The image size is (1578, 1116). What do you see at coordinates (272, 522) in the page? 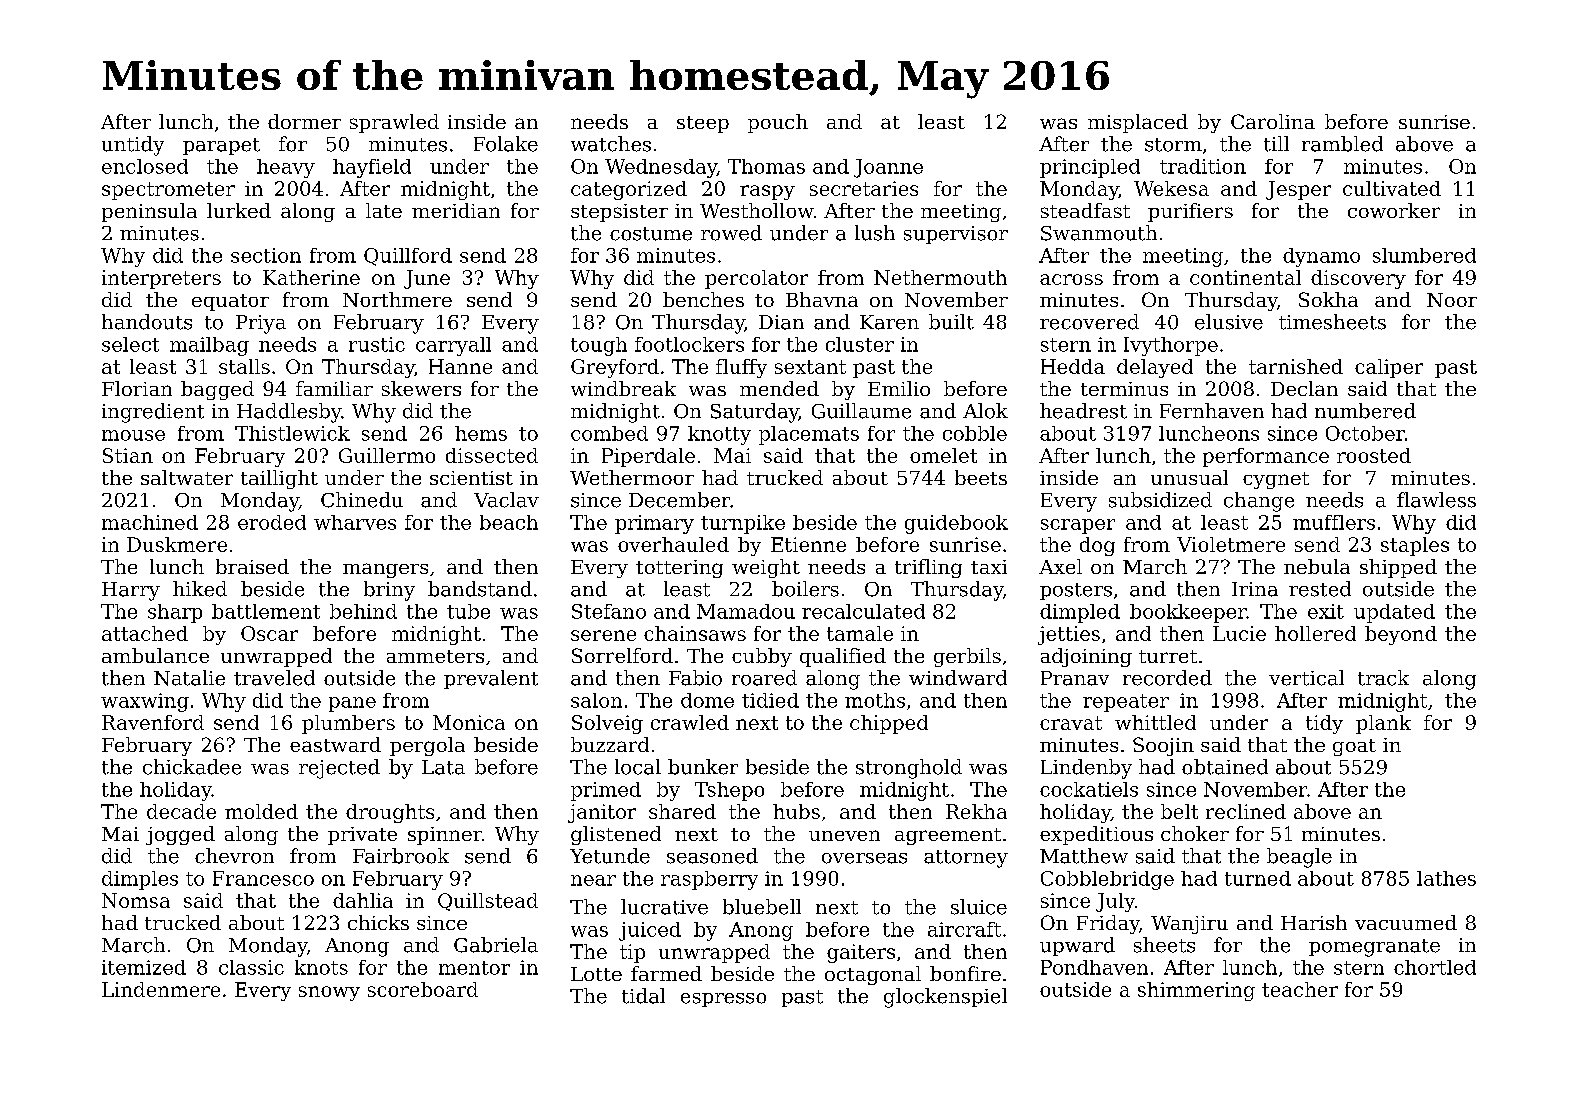
I see `eroded` at bounding box center [272, 522].
